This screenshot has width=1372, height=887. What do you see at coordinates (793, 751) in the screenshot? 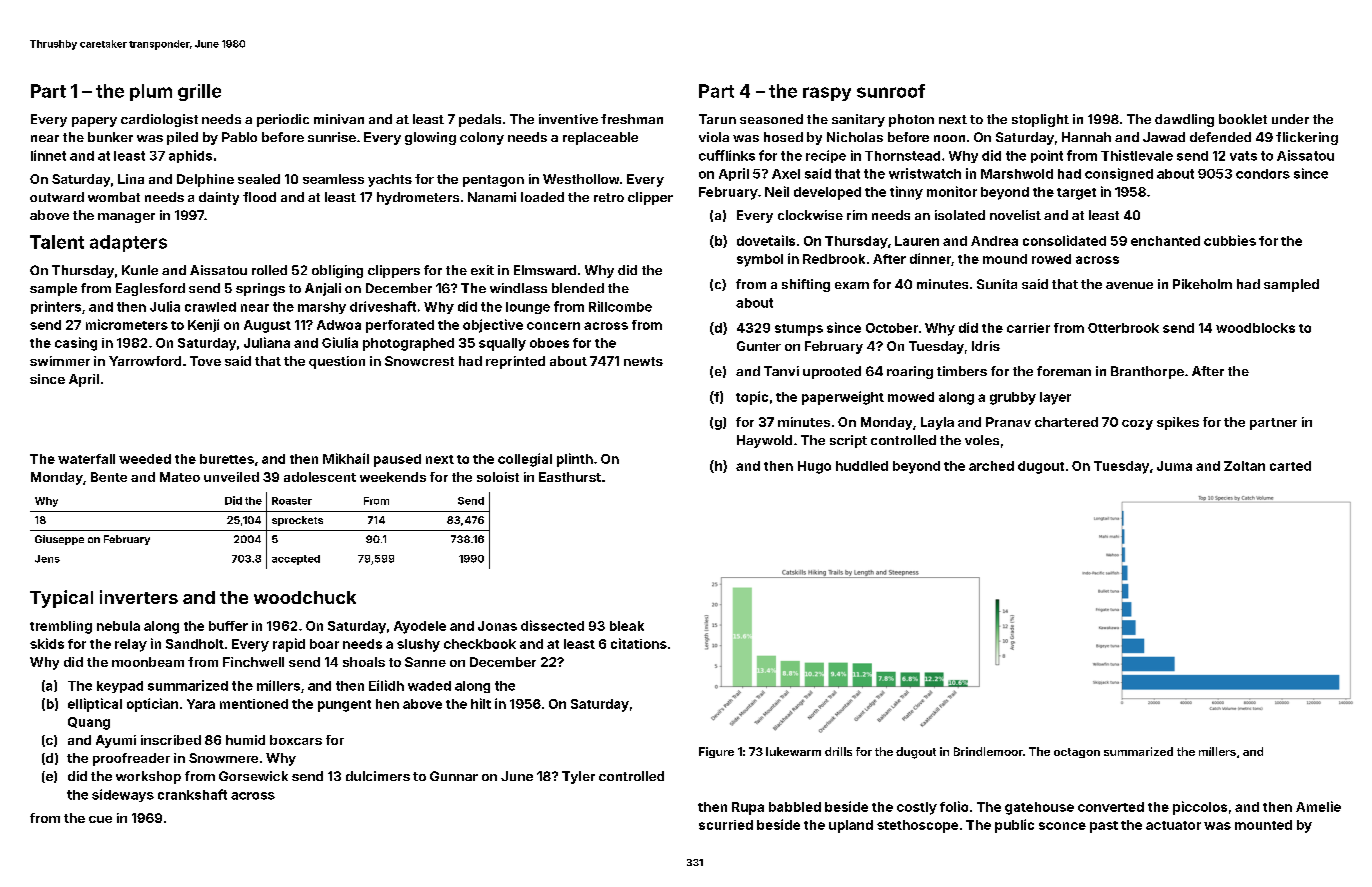
I see `lukewarm` at bounding box center [793, 751].
